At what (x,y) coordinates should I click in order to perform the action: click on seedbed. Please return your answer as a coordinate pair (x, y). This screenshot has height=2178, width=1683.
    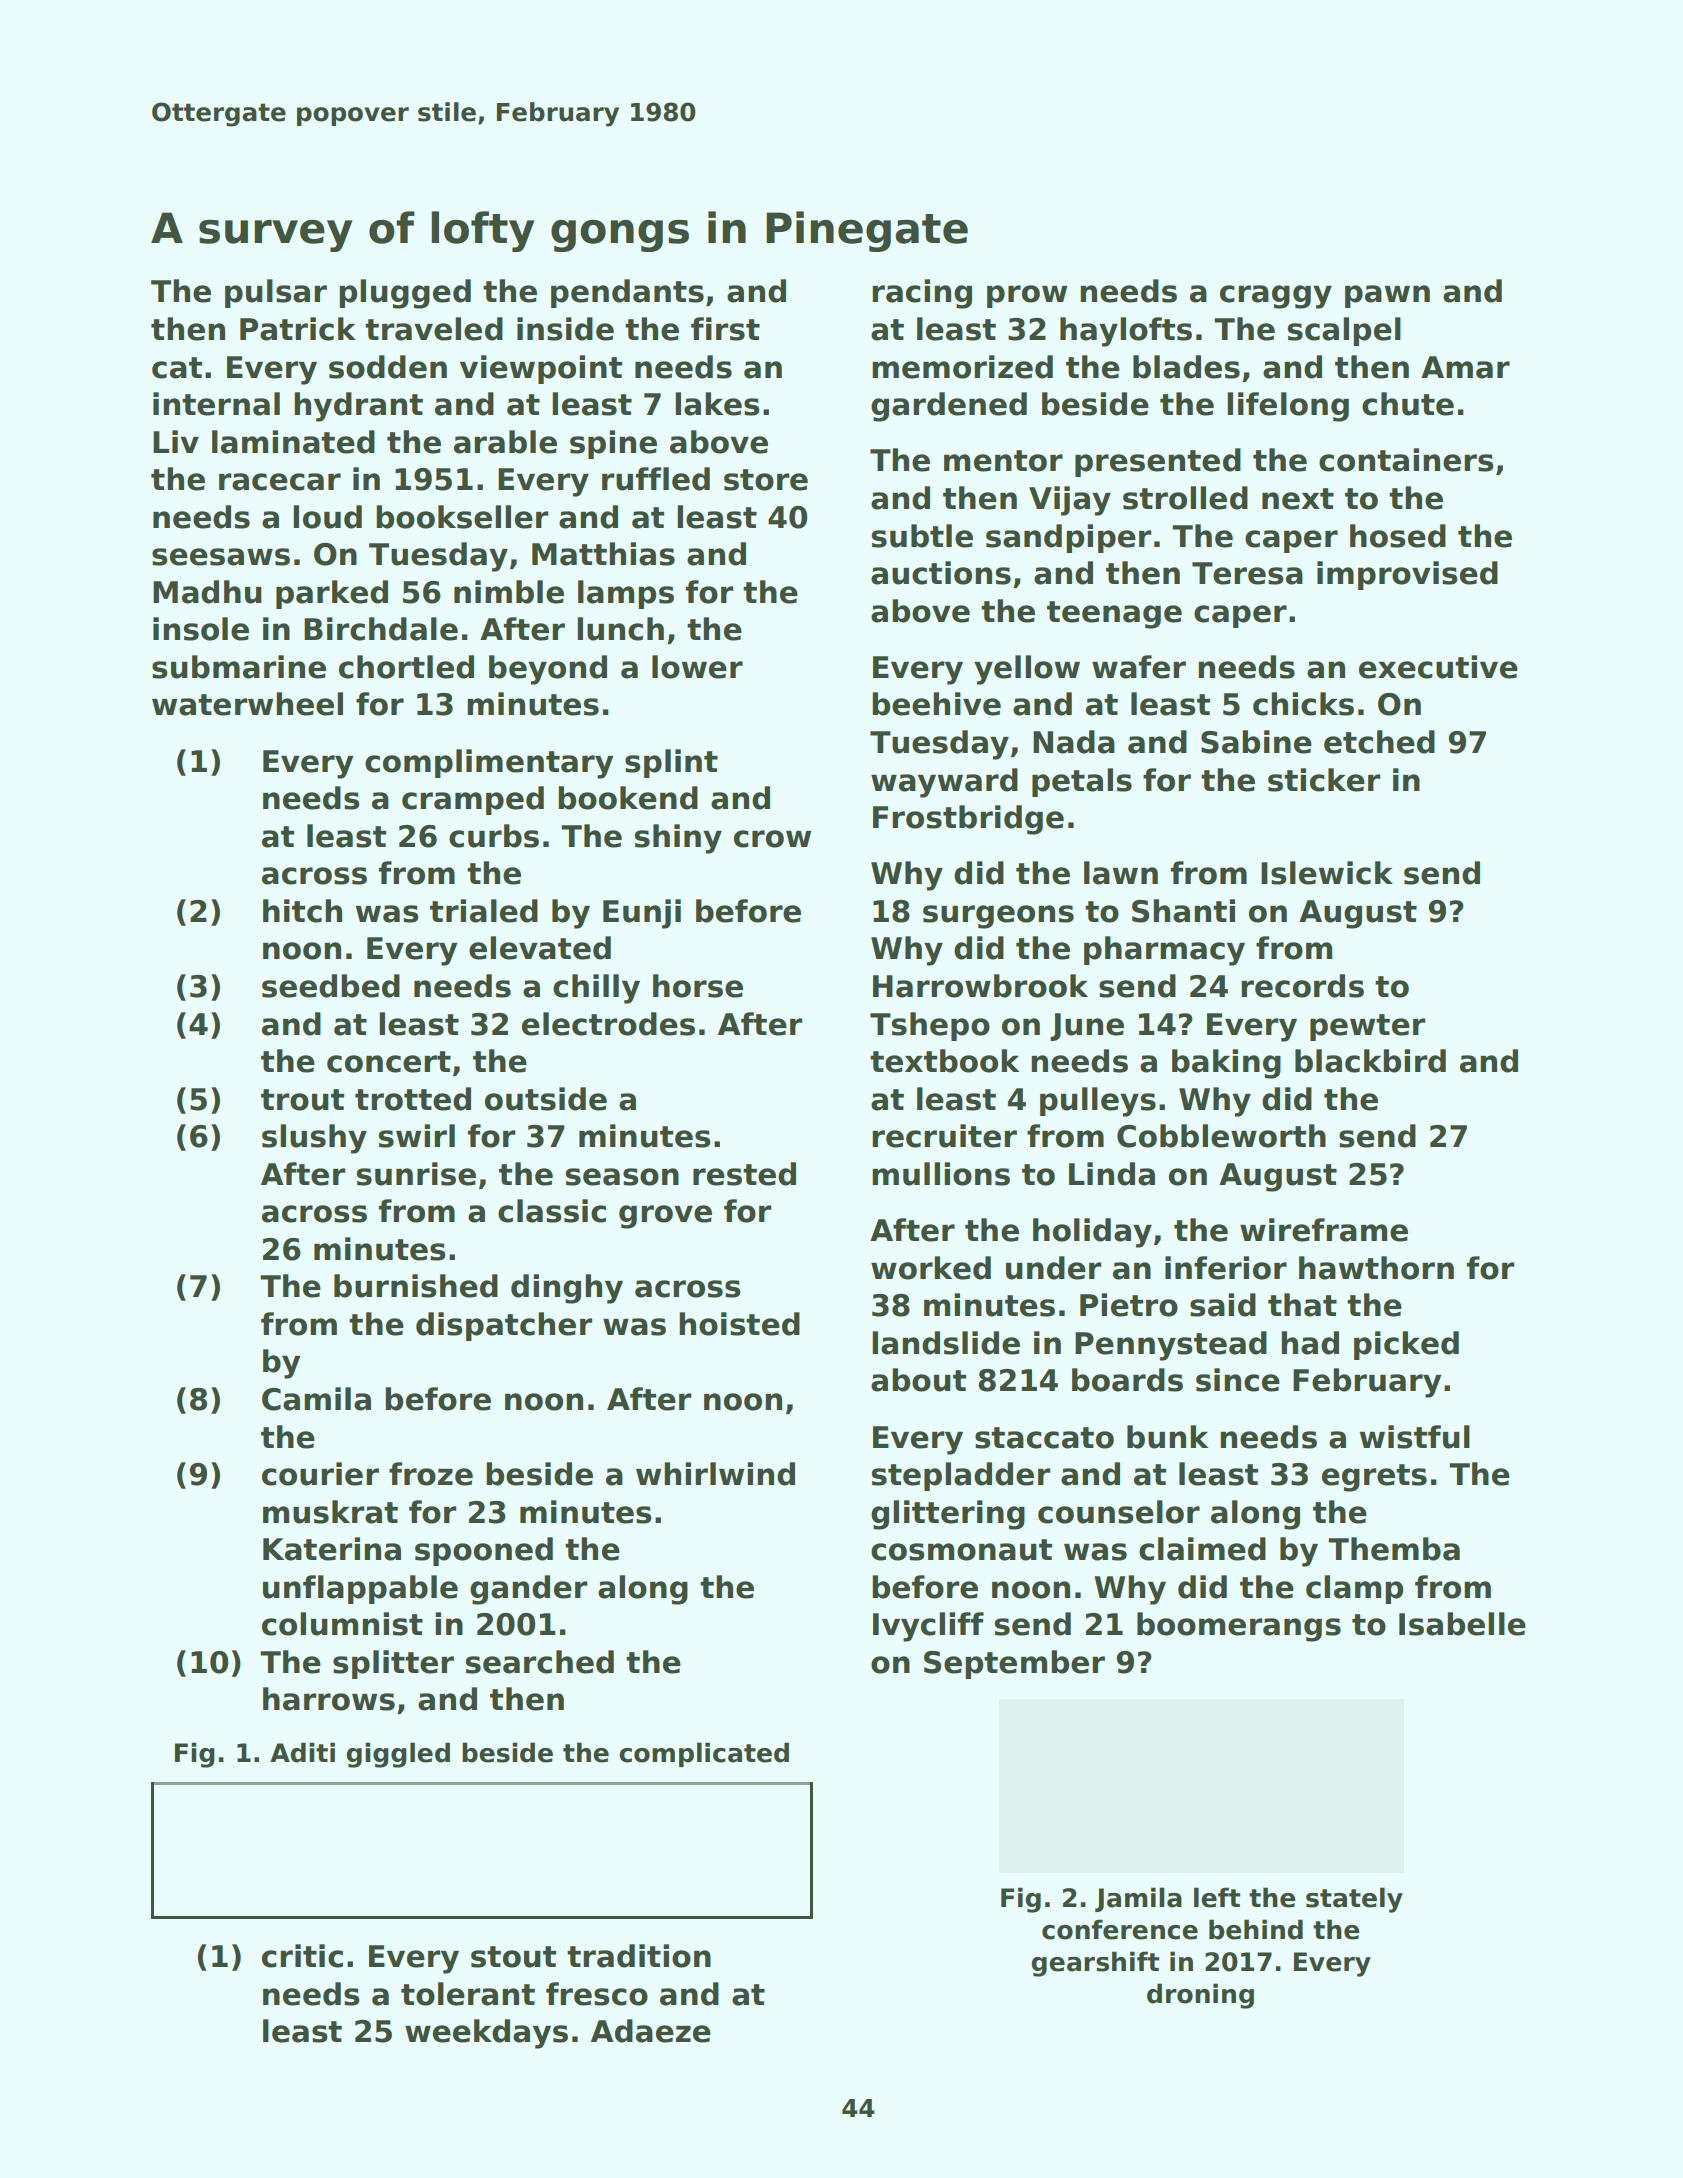
    Looking at the image, I should click on (331, 986).
